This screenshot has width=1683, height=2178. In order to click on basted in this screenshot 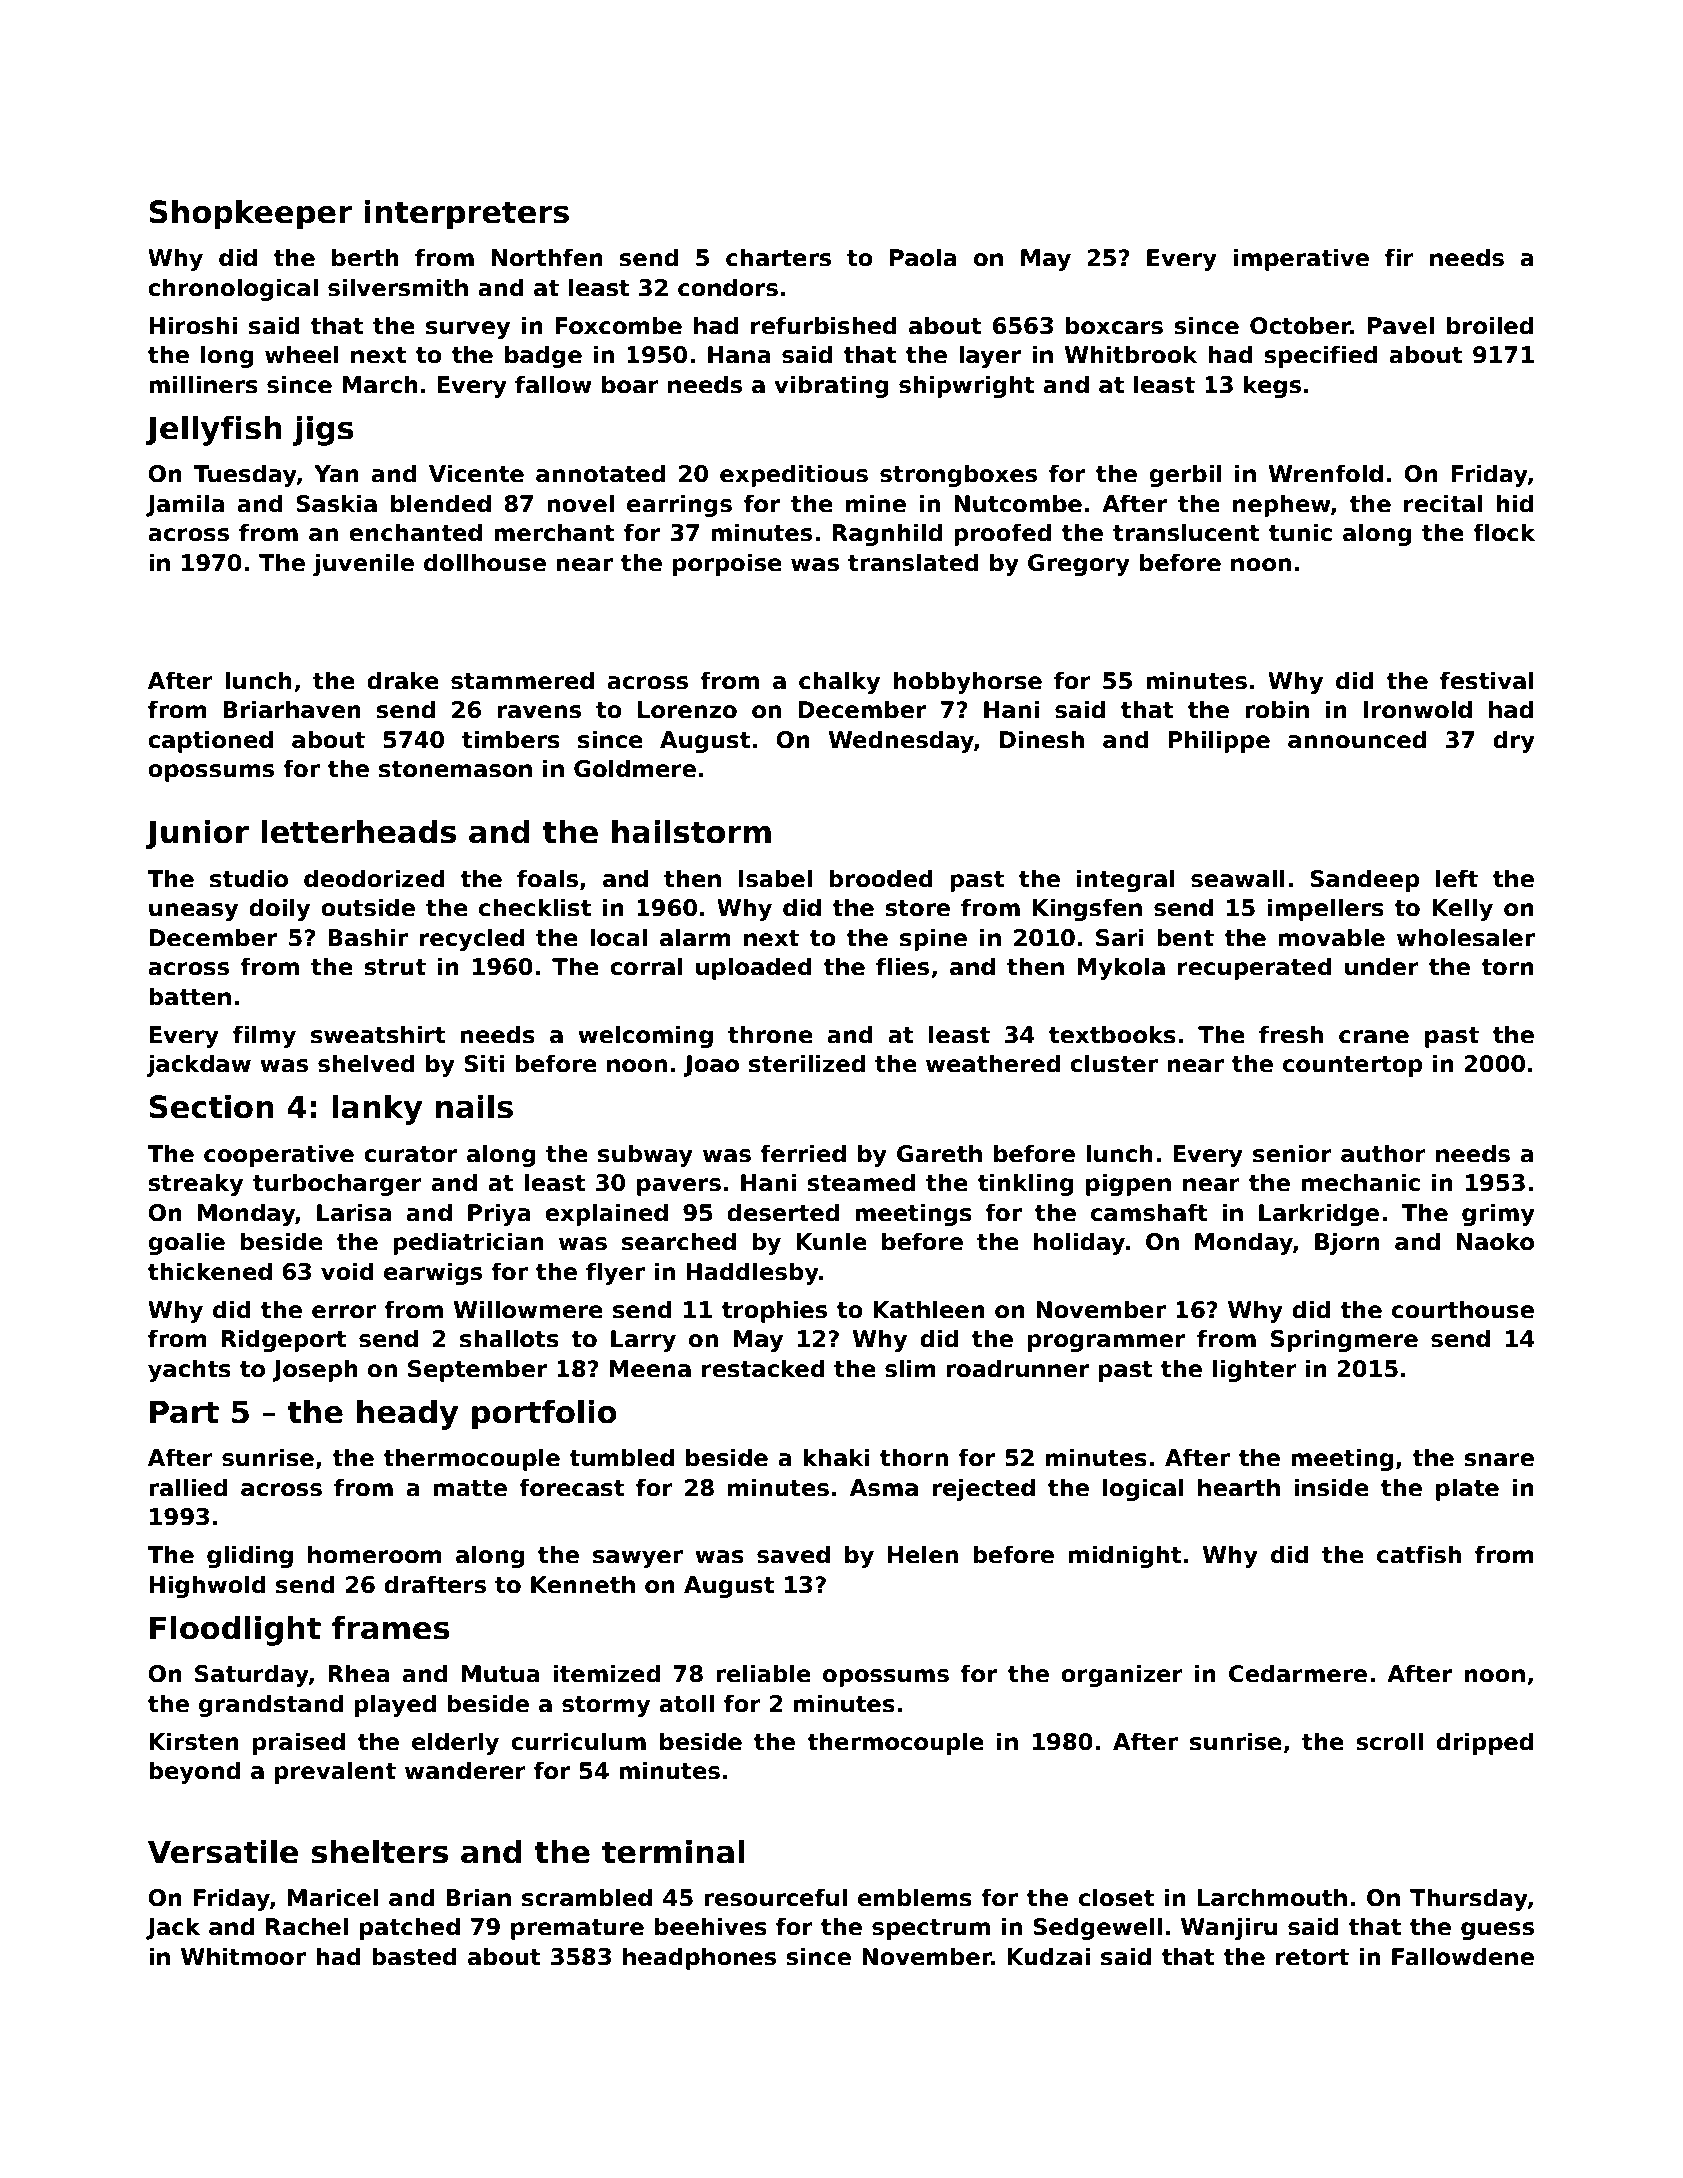, I will do `click(414, 1956)`.
